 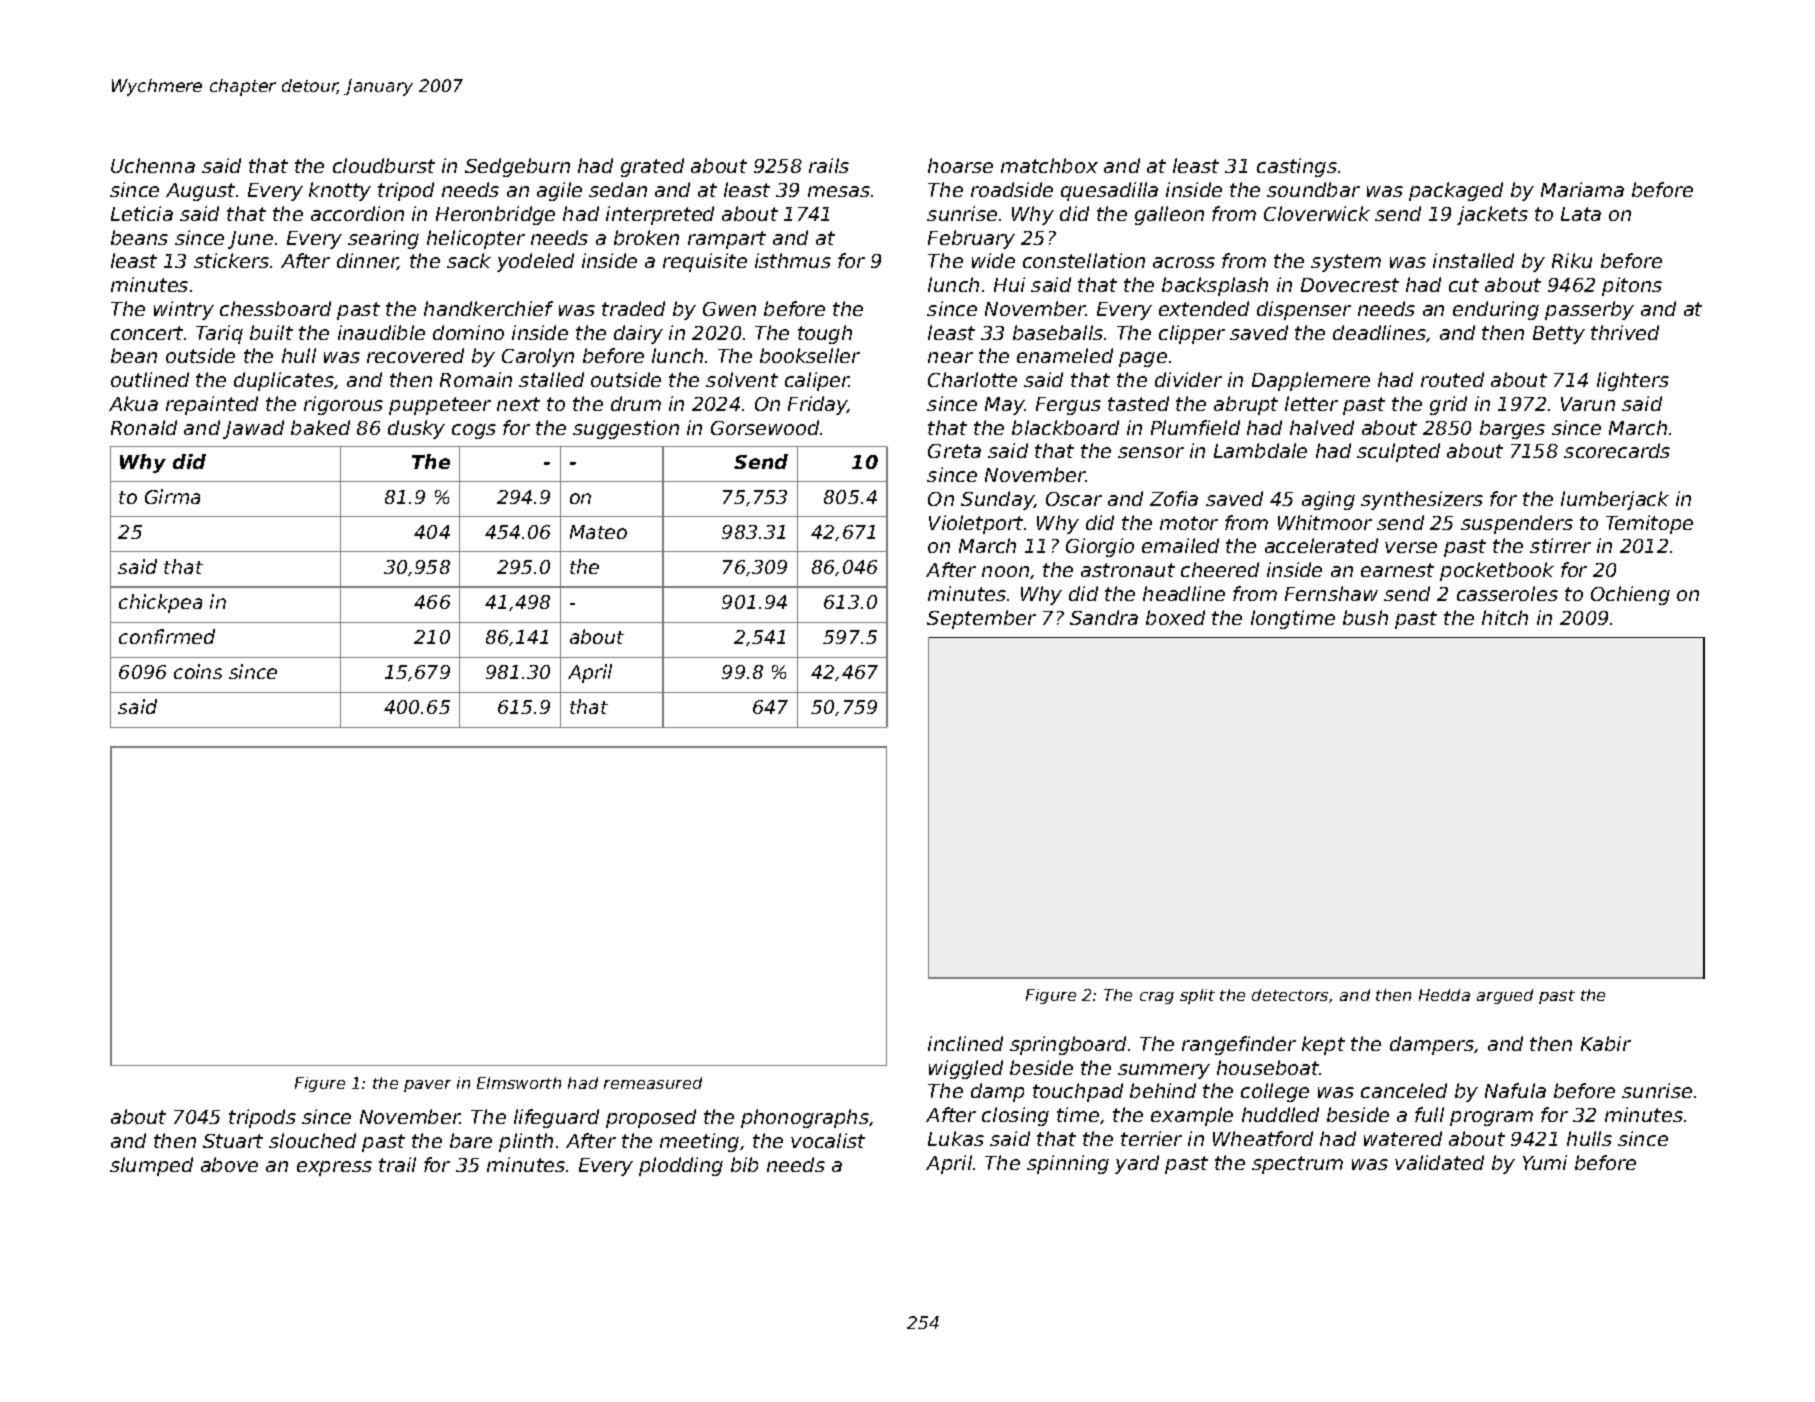 What do you see at coordinates (1505, 996) in the screenshot?
I see `argued` at bounding box center [1505, 996].
